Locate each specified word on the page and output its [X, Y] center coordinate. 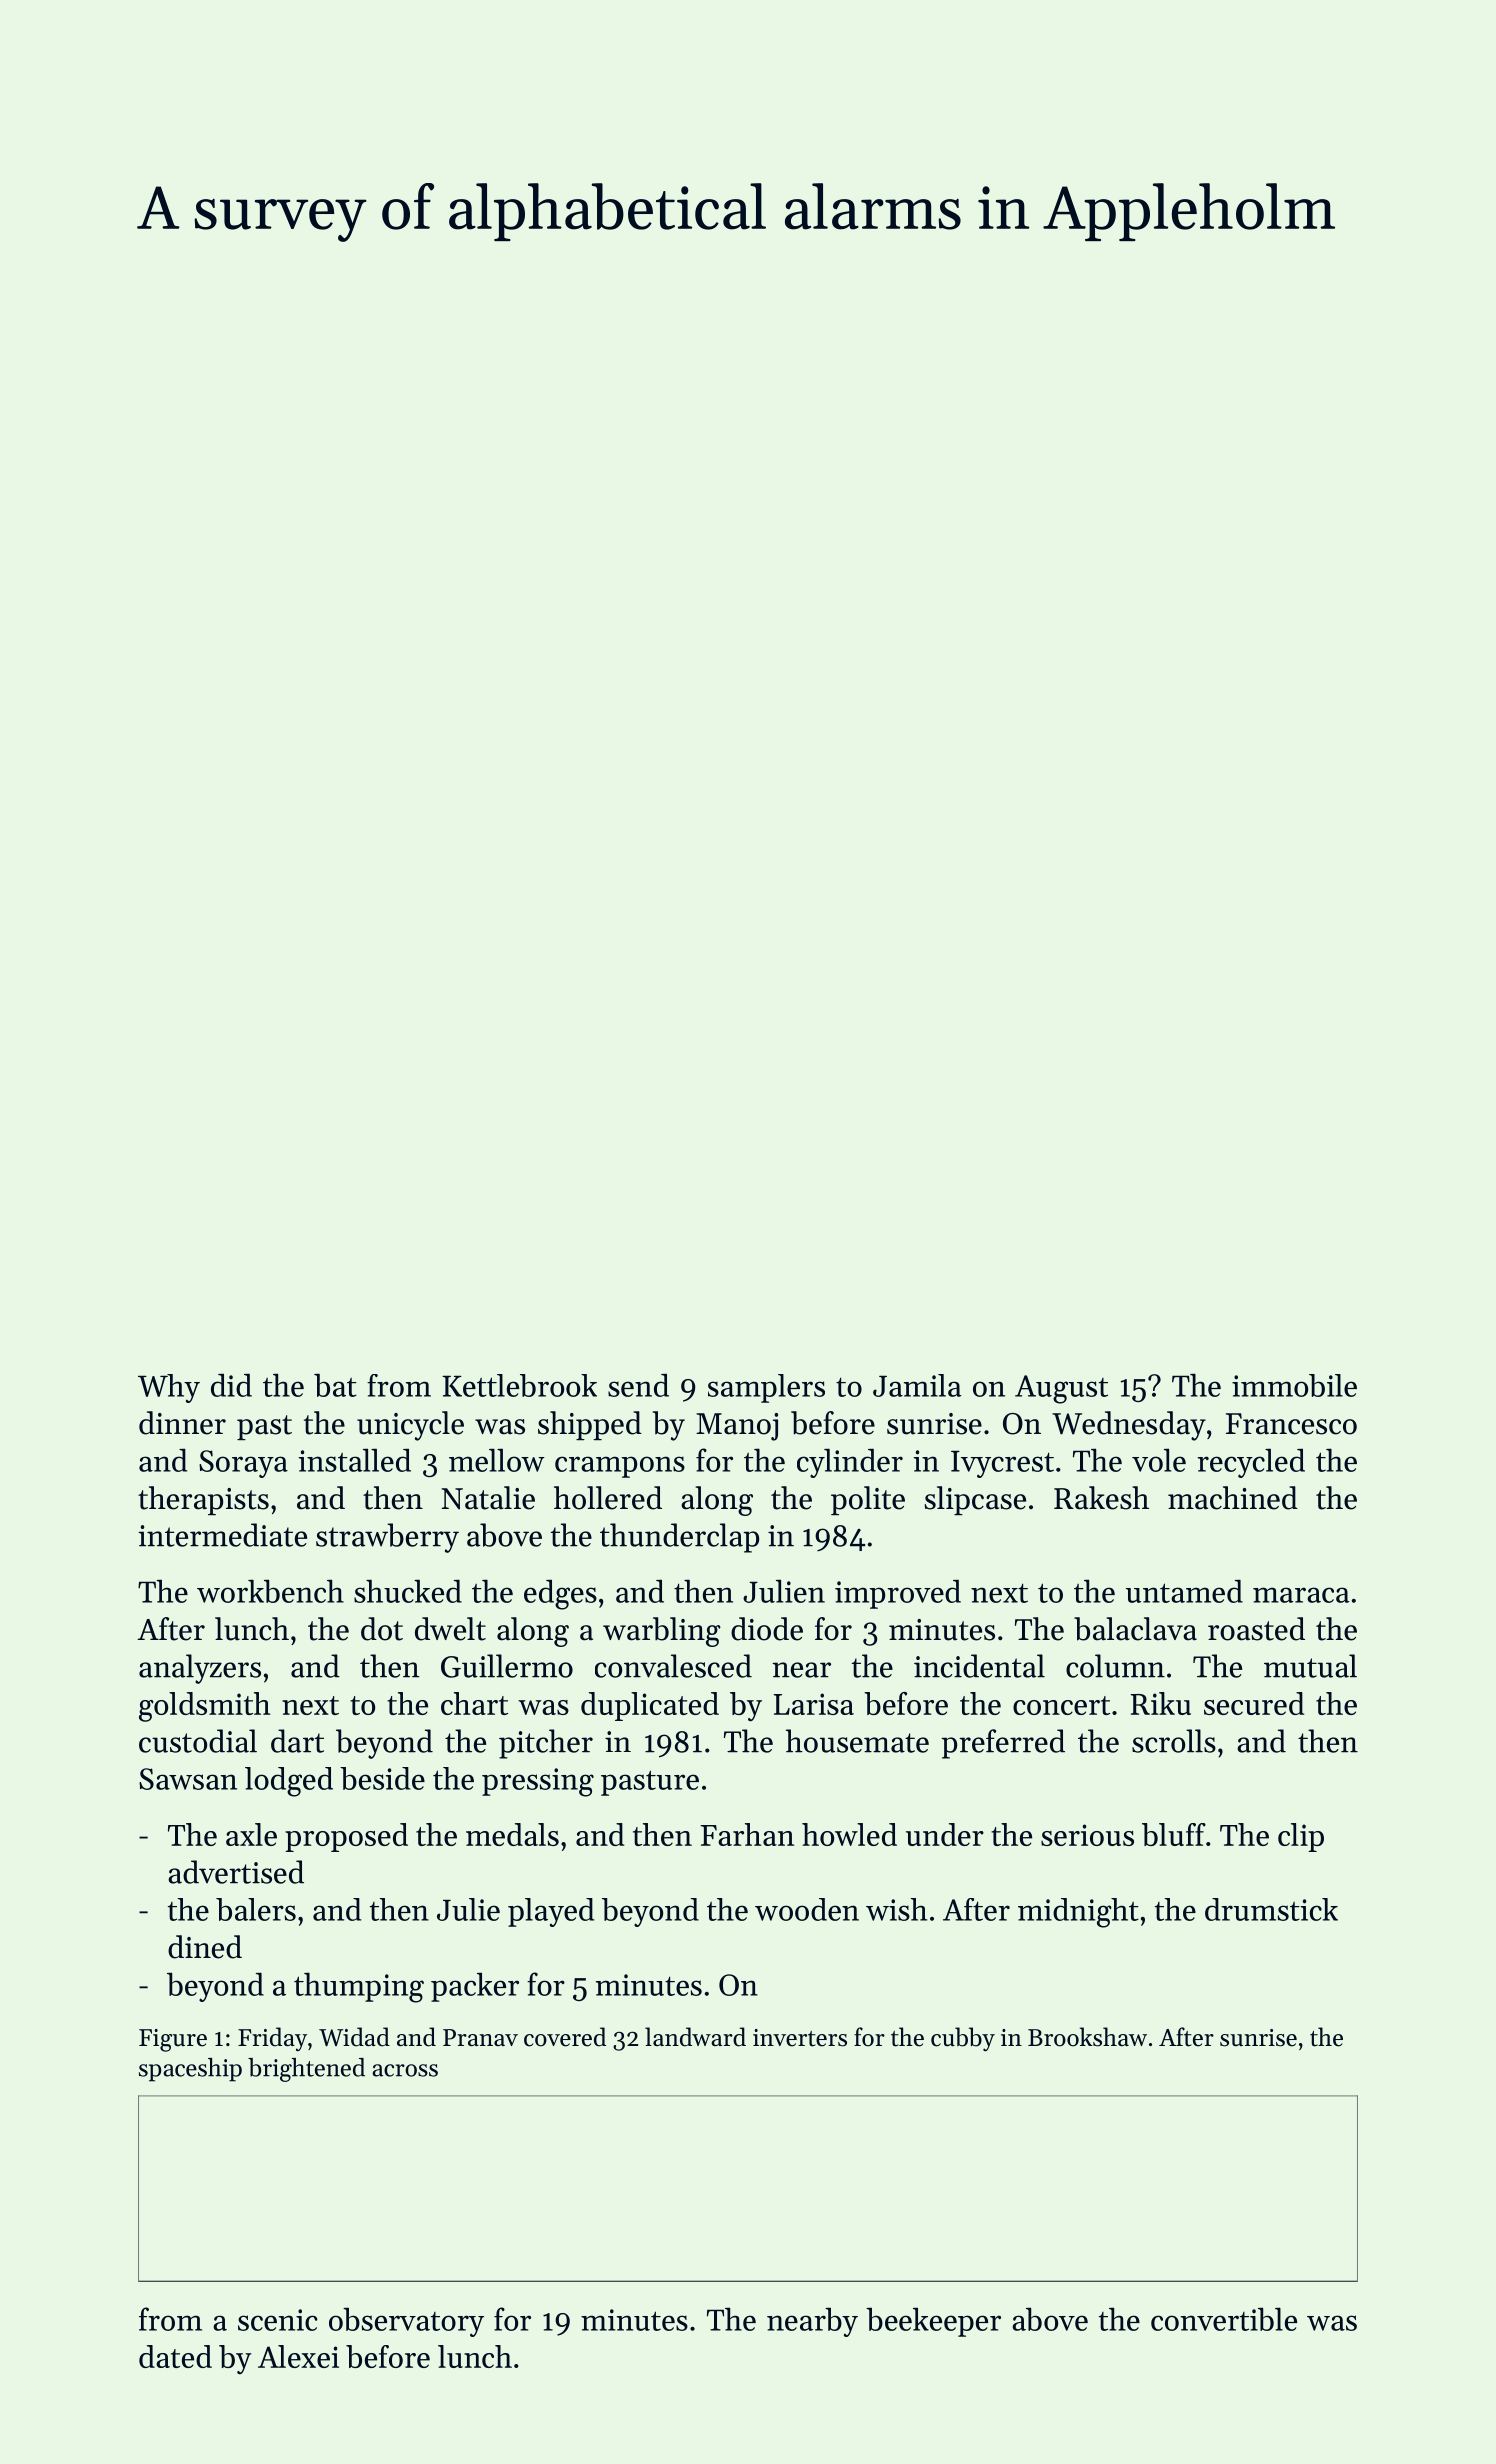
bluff [1174, 1834]
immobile [1294, 1385]
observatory [406, 2322]
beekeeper [933, 2322]
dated [175, 2356]
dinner [182, 1423]
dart [297, 1741]
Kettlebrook [519, 1385]
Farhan [747, 1834]
